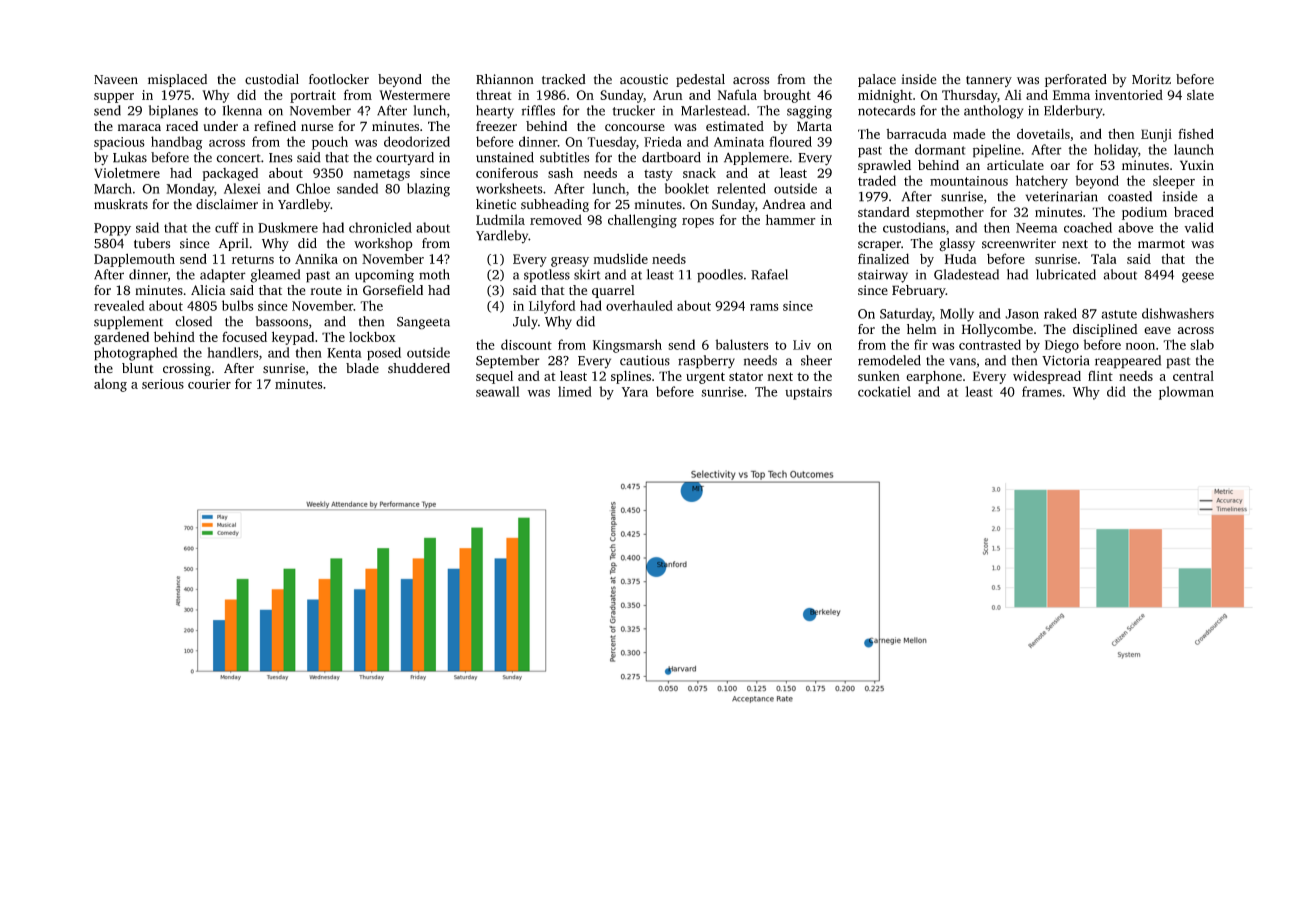 This screenshot has height=924, width=1308. What do you see at coordinates (121, 204) in the screenshot?
I see `muskrats` at bounding box center [121, 204].
